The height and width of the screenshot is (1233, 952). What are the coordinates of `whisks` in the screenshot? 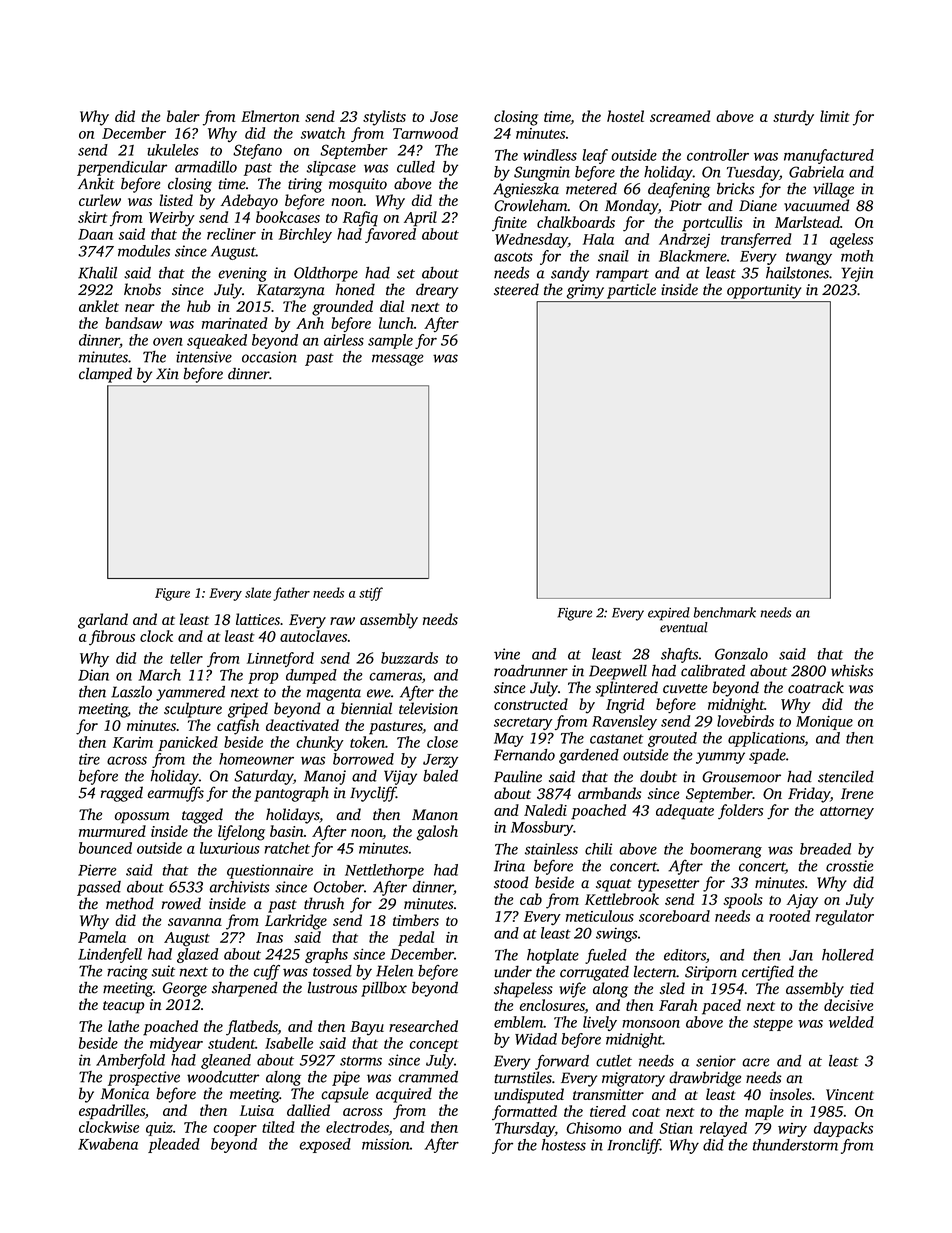 It's located at (852, 671).
